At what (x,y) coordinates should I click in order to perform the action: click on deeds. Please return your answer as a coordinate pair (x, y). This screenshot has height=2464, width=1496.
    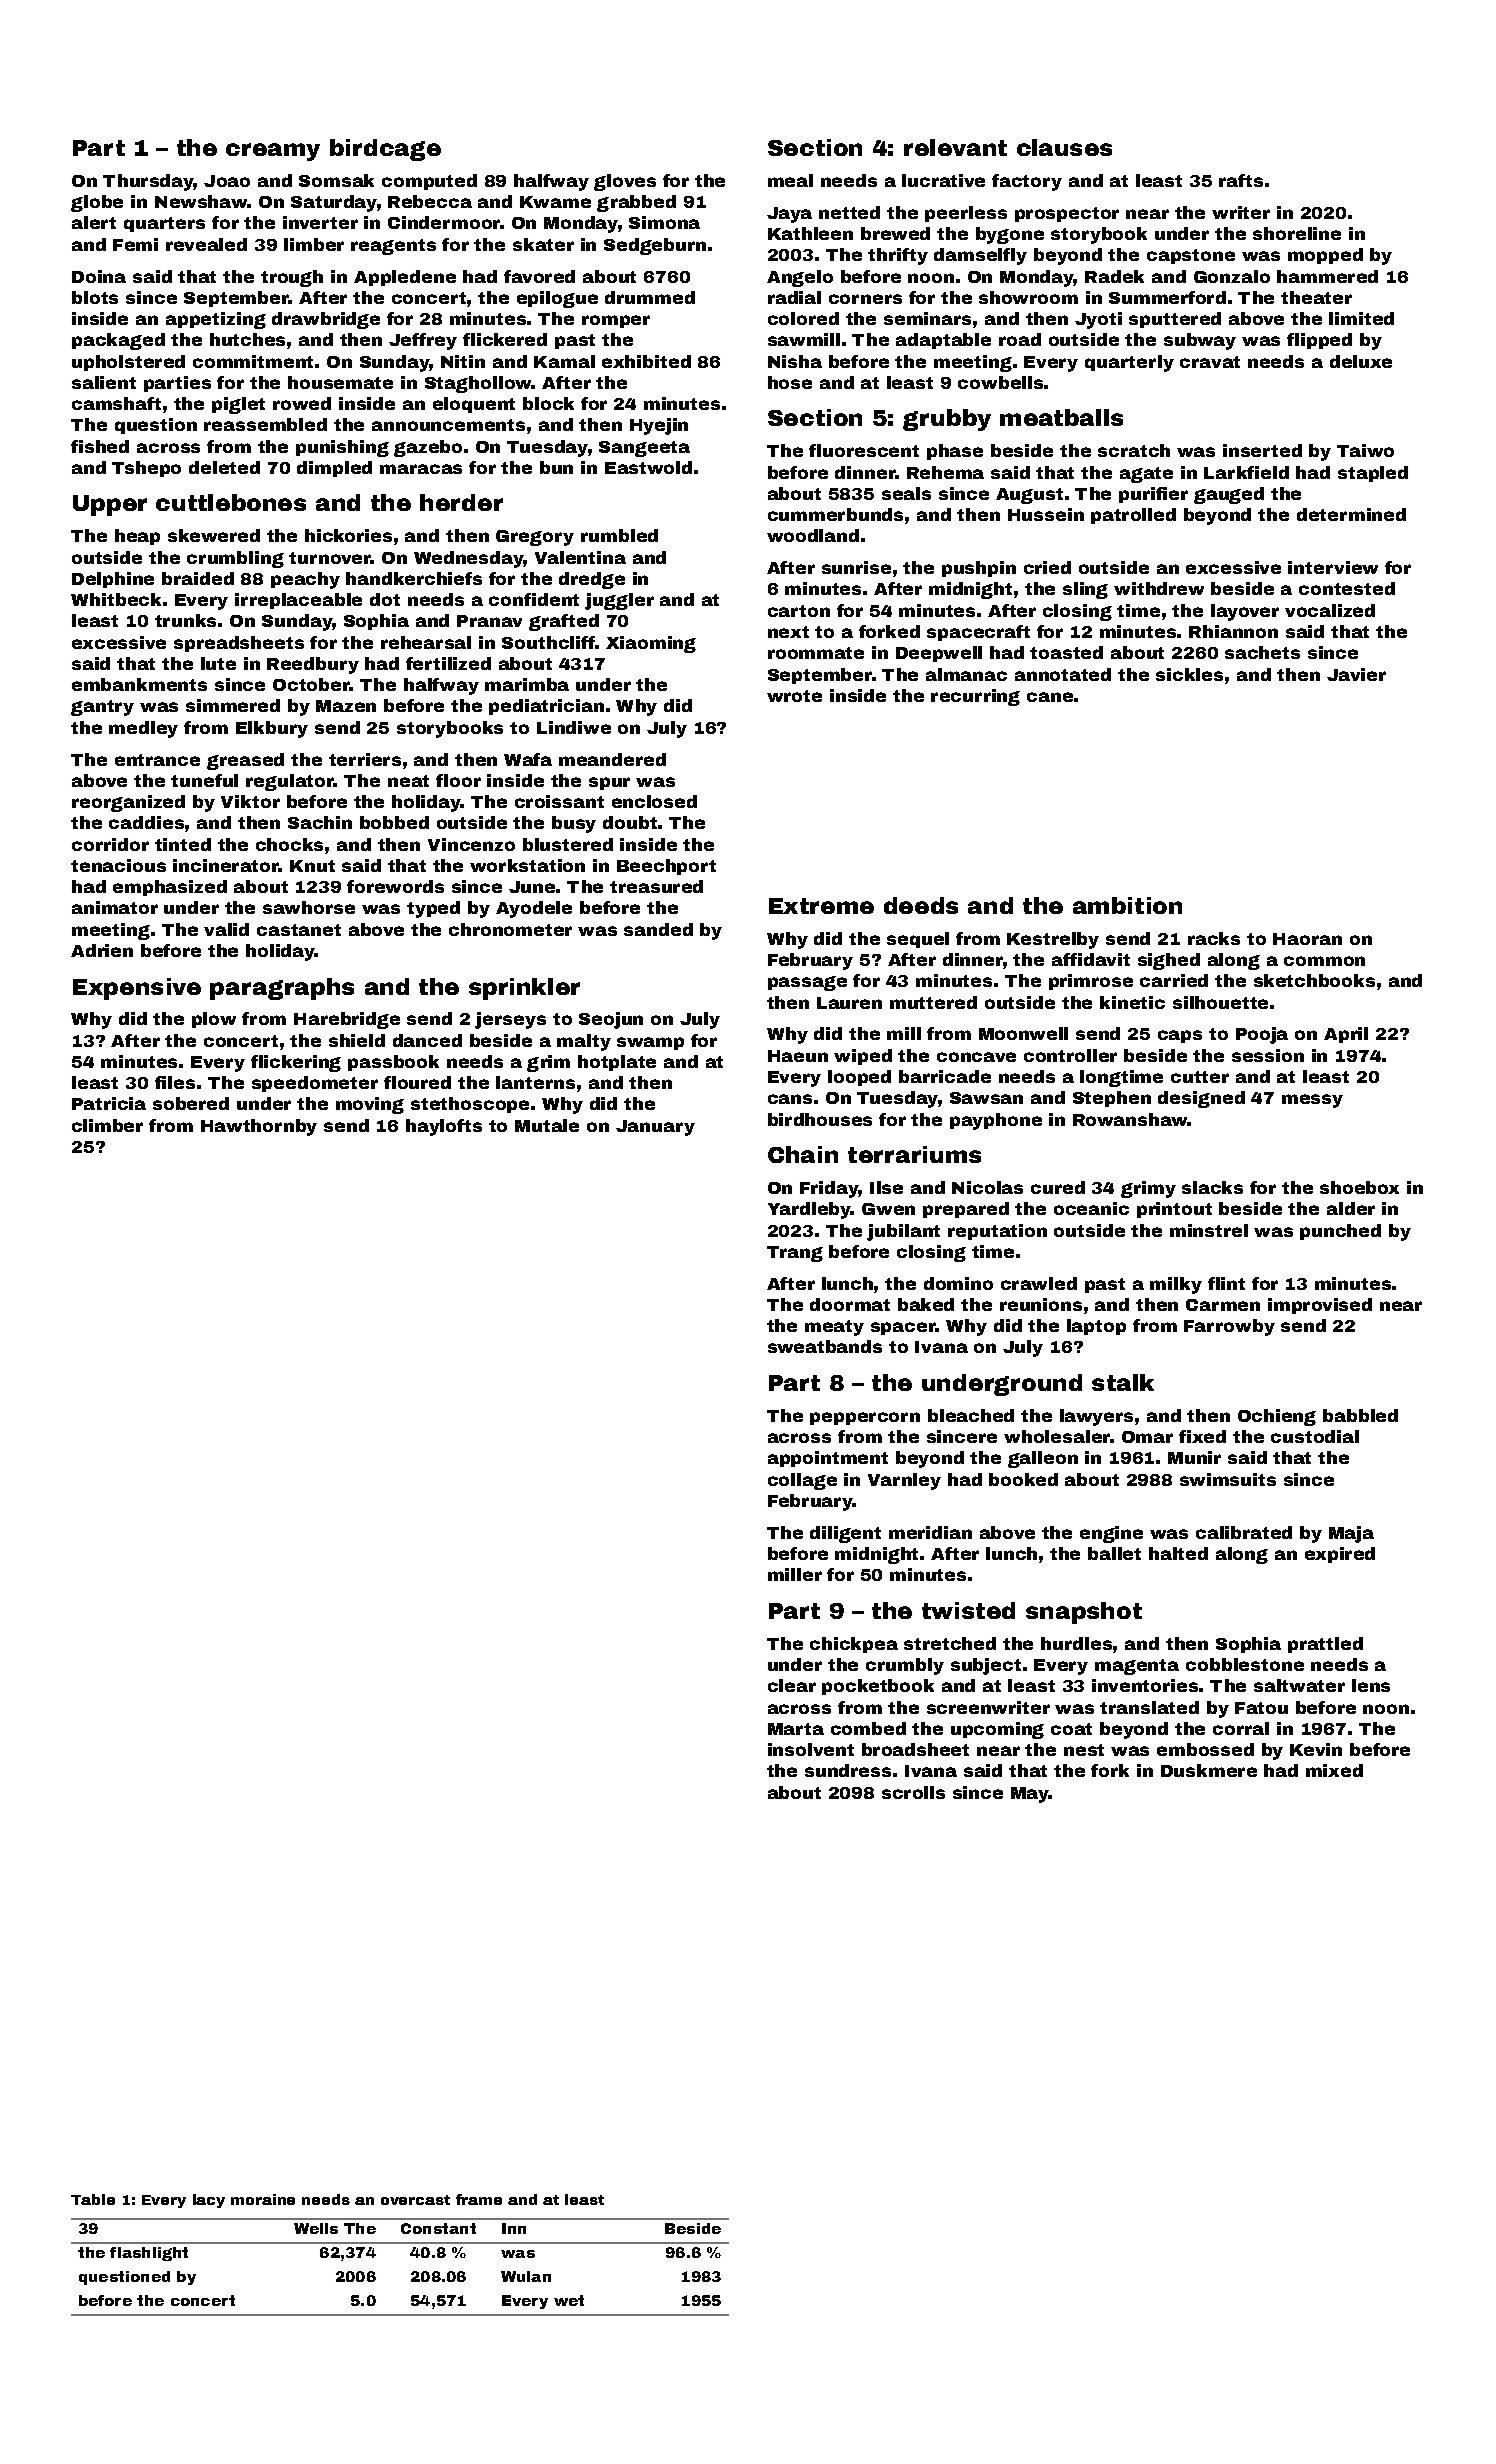
    Looking at the image, I should click on (921, 905).
